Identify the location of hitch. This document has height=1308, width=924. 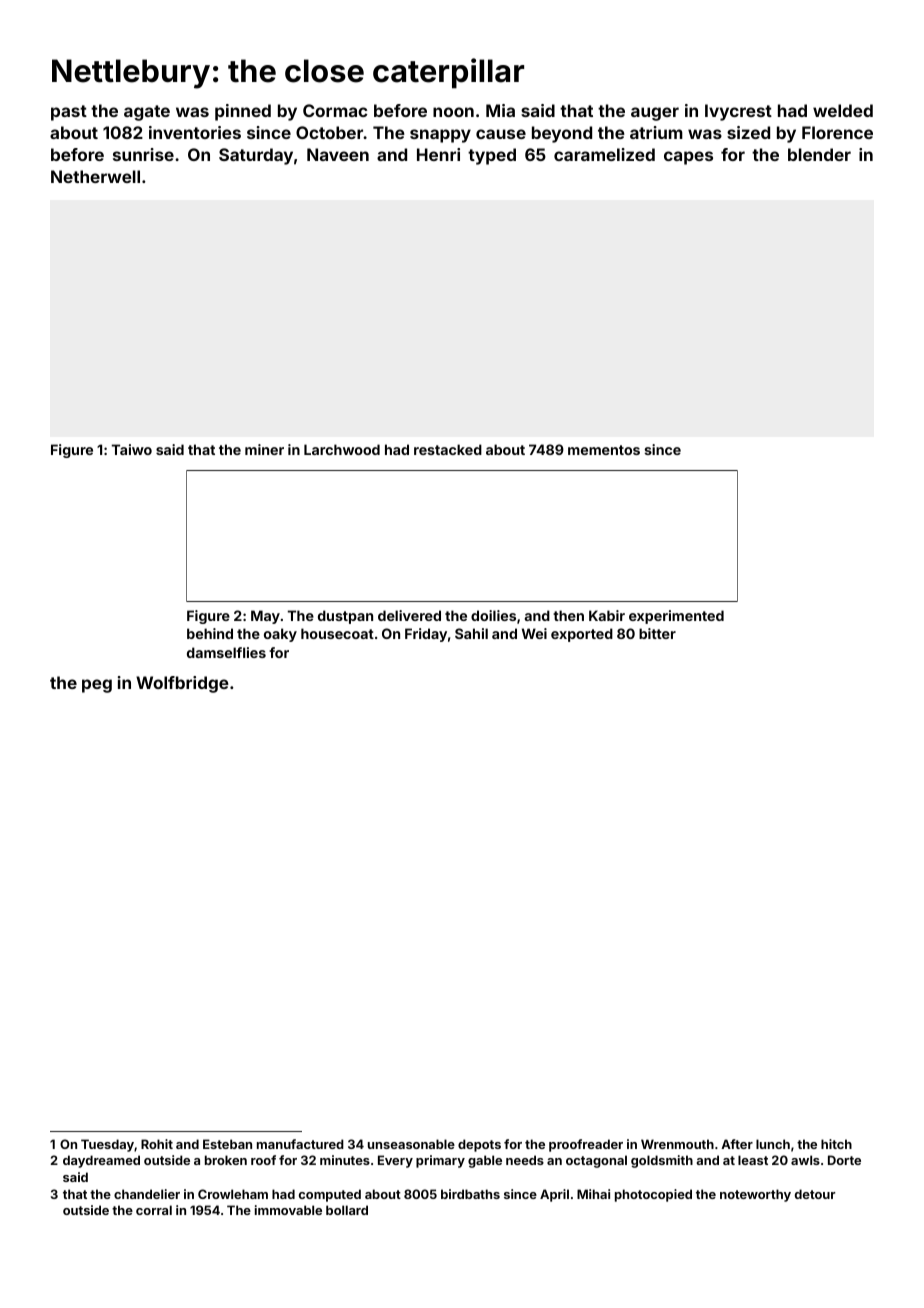
(836, 1144).
